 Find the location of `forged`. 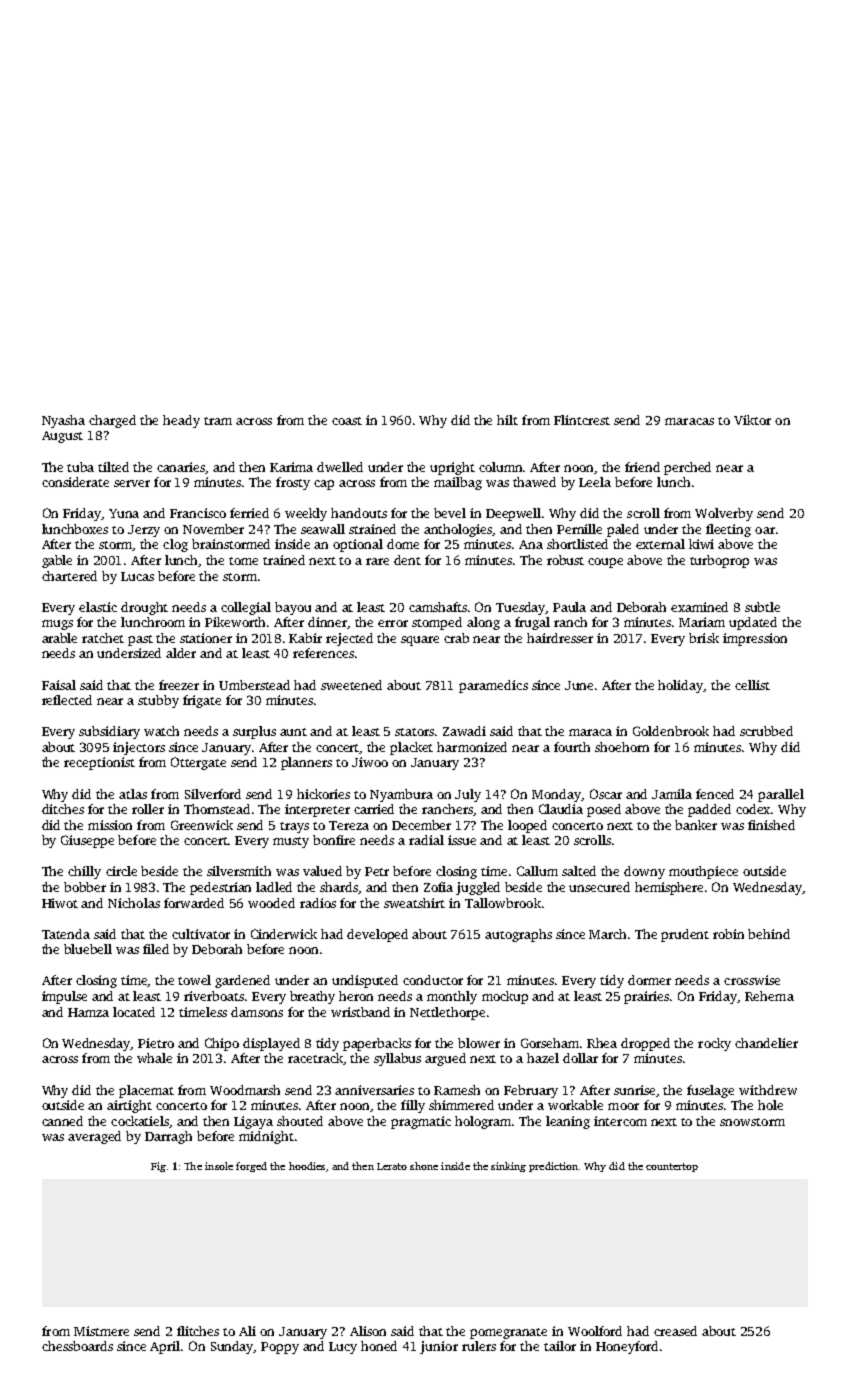

forged is located at coordinates (251, 1167).
